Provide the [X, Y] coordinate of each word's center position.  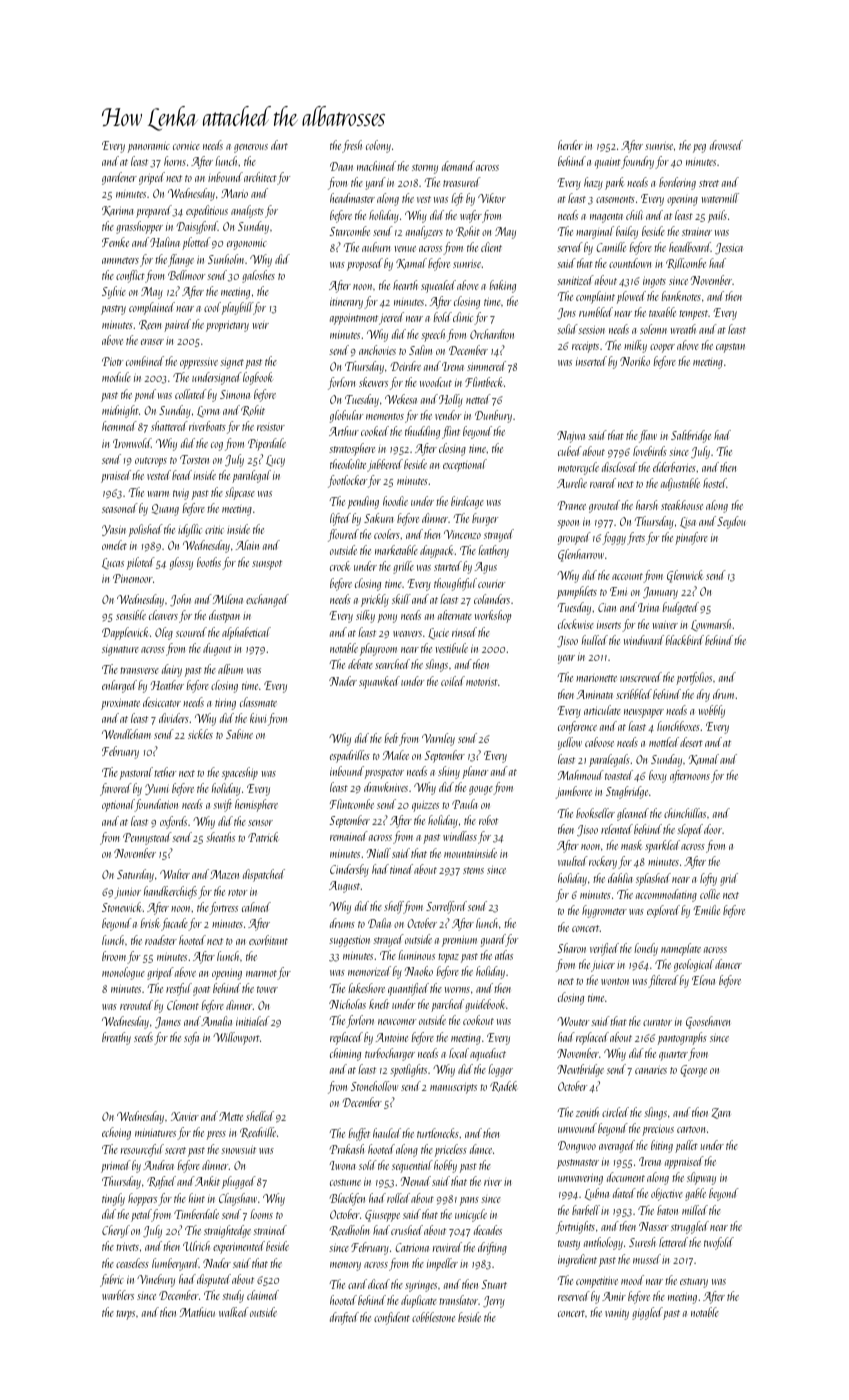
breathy [116, 1038]
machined [376, 166]
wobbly [712, 711]
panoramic [149, 147]
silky [365, 616]
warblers [118, 1295]
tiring [225, 704]
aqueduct [488, 1054]
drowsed [726, 145]
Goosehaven [708, 1022]
